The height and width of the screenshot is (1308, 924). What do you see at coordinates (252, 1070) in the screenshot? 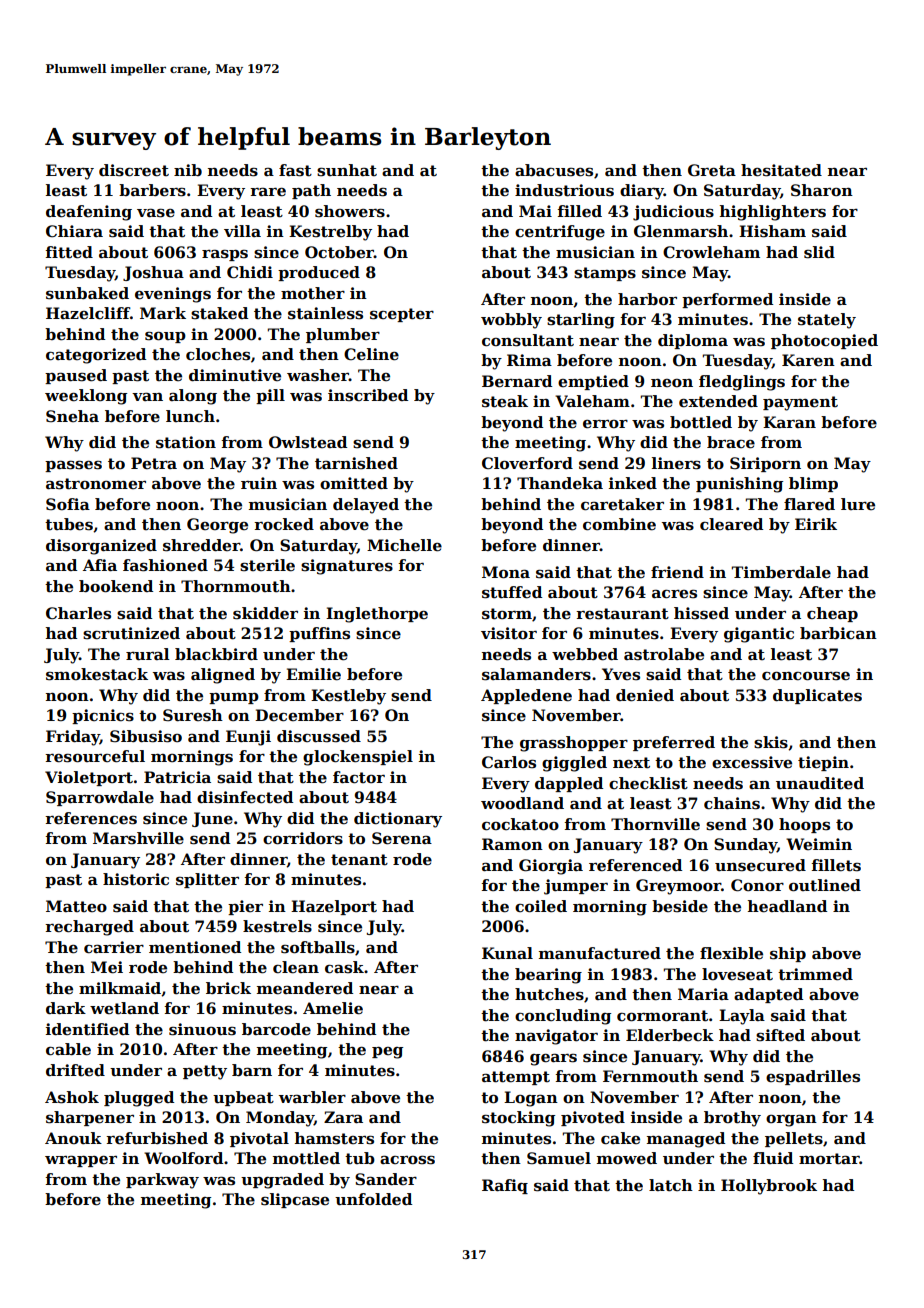
I see `barn` at bounding box center [252, 1070].
